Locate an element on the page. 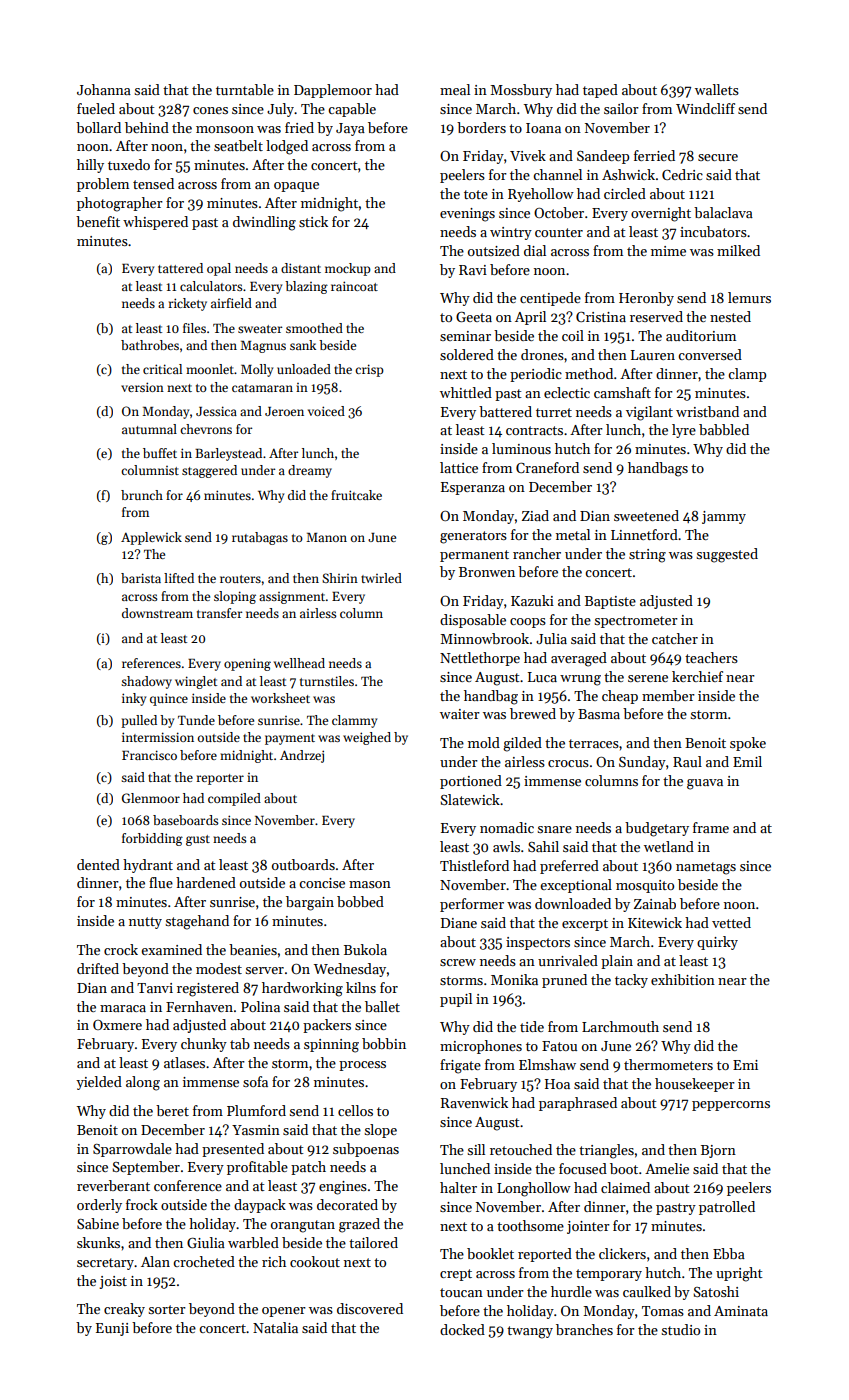 This page has height=1400, width=849. wallets is located at coordinates (717, 89).
